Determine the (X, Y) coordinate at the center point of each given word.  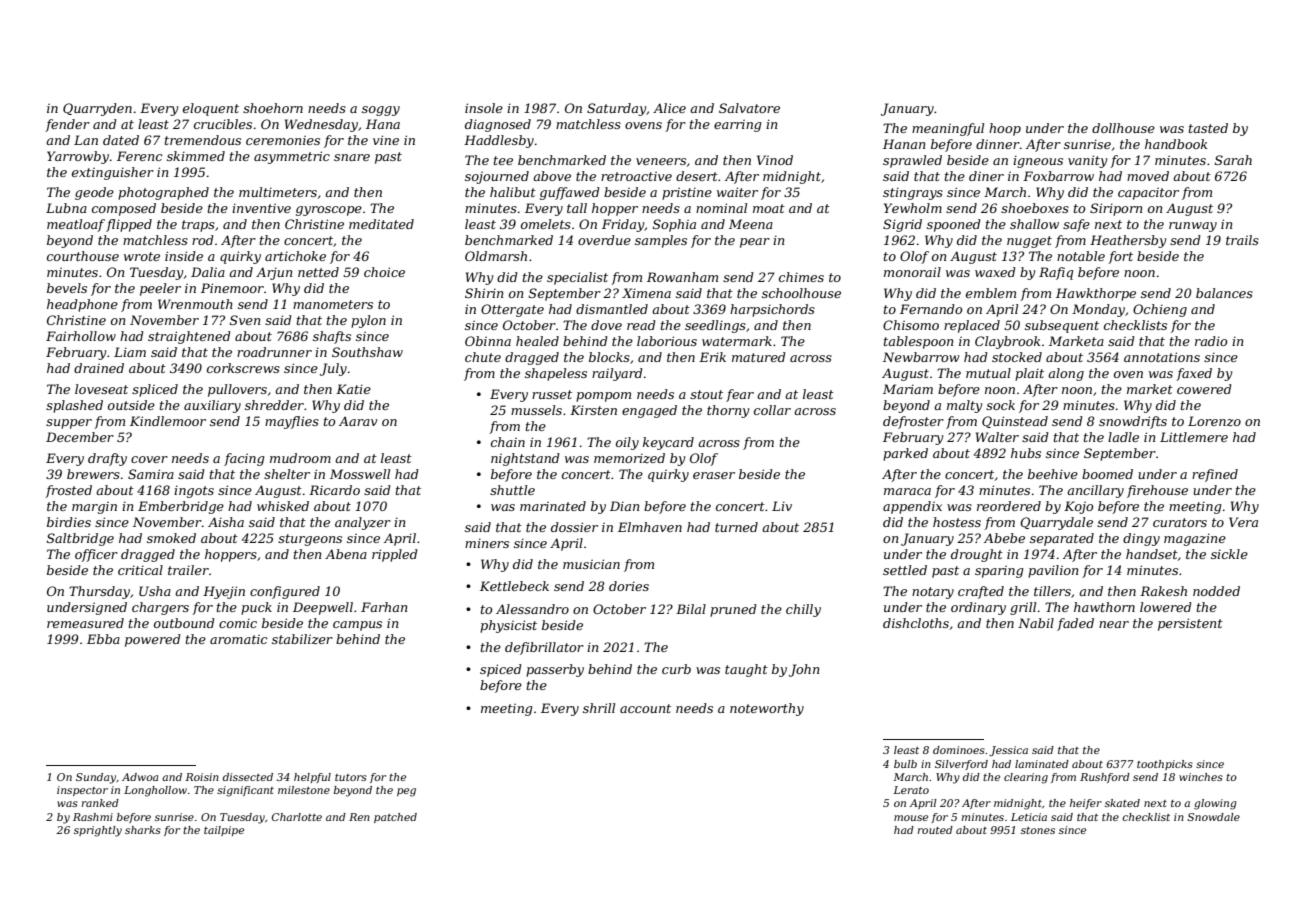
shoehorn (273, 108)
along (1066, 374)
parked (905, 454)
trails (1242, 240)
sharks (143, 830)
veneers (661, 161)
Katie (353, 389)
